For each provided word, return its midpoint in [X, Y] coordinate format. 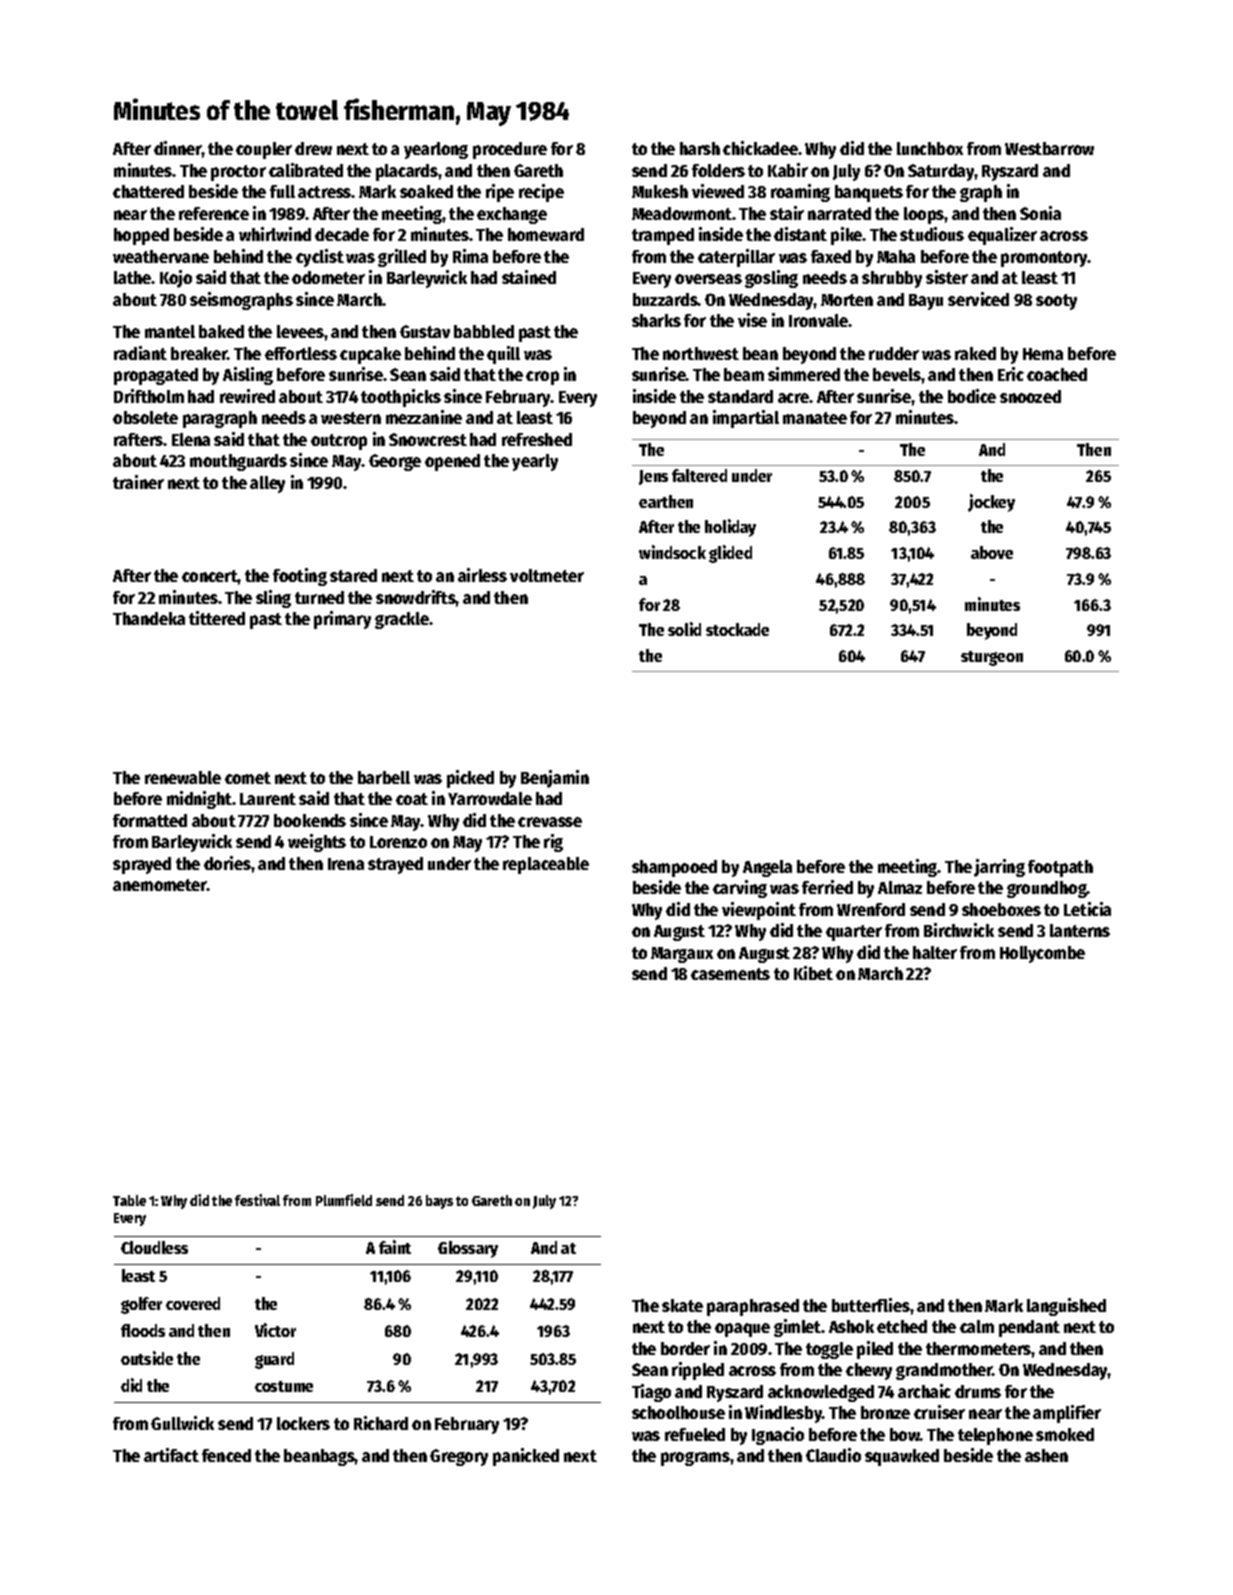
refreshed [537, 439]
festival [257, 1200]
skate [682, 1305]
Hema [1043, 354]
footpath [1060, 868]
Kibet [813, 973]
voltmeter [547, 575]
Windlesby [784, 1414]
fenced [226, 1455]
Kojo [176, 279]
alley [267, 484]
